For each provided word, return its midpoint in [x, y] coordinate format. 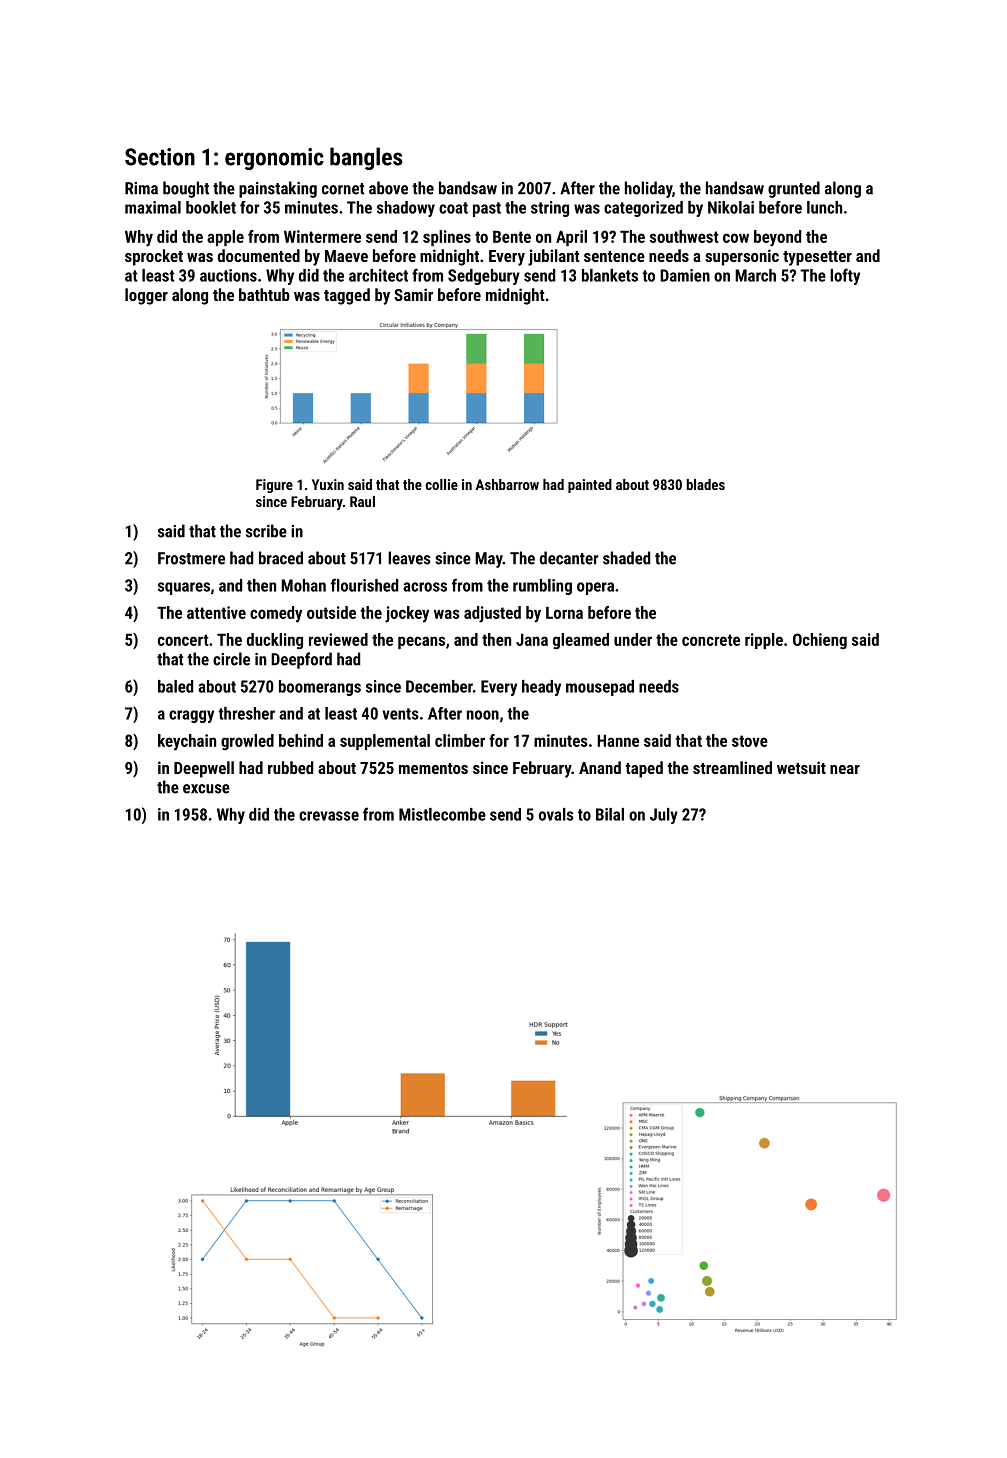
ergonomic [274, 159]
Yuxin [328, 484]
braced [281, 558]
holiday [648, 189]
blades [706, 484]
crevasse [329, 816]
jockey [407, 614]
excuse [206, 789]
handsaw [735, 188]
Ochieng [820, 641]
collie [442, 484]
